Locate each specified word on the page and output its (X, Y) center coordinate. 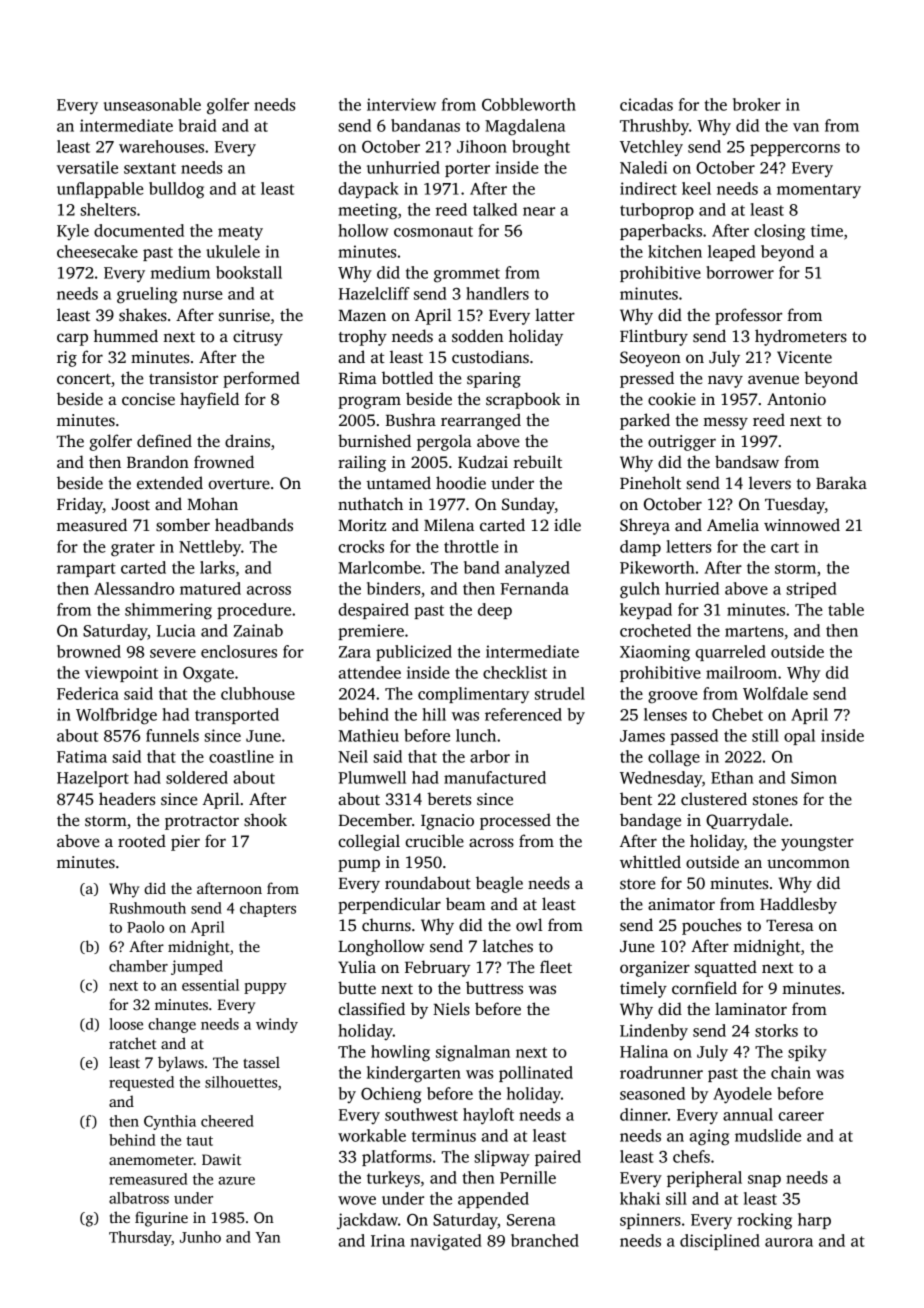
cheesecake (97, 251)
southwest (421, 1114)
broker (757, 104)
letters (688, 546)
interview (401, 104)
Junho (200, 1237)
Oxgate (208, 675)
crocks (361, 546)
